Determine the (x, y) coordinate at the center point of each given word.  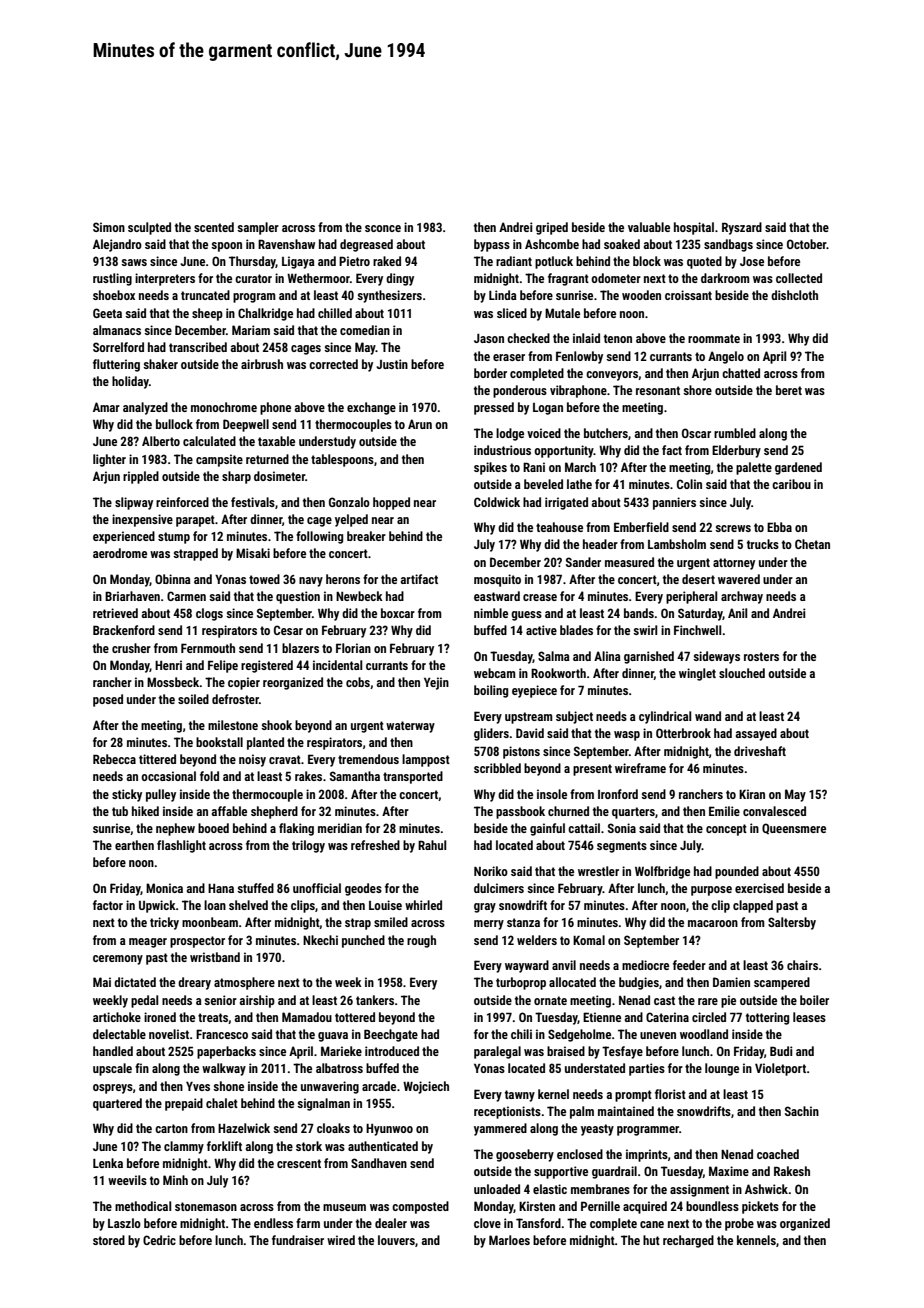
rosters (761, 656)
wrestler (598, 871)
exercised (759, 888)
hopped (391, 503)
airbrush (262, 364)
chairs (802, 965)
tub (120, 811)
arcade (379, 1086)
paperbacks (226, 1052)
